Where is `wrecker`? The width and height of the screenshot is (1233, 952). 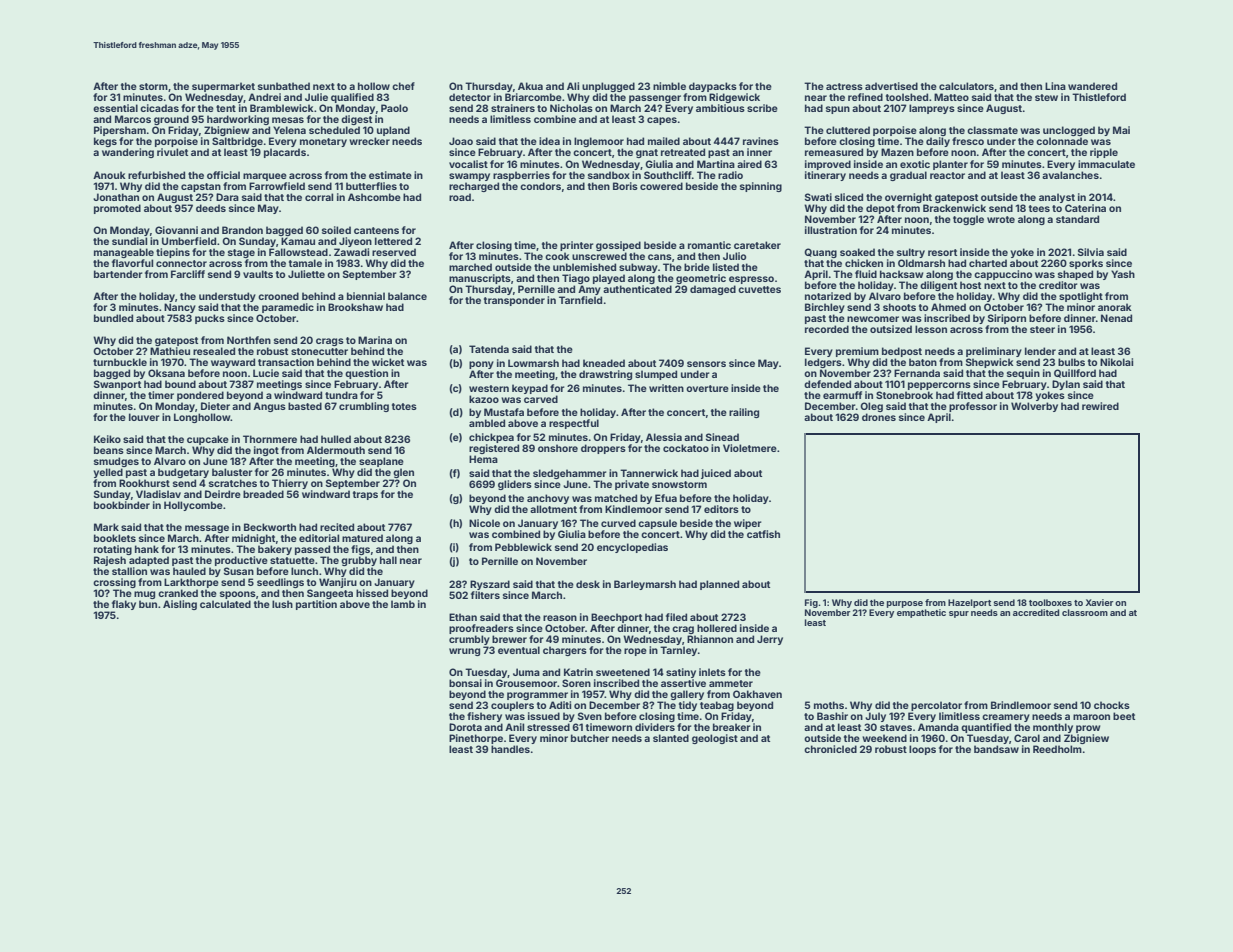 wrecker is located at coordinates (369, 141).
